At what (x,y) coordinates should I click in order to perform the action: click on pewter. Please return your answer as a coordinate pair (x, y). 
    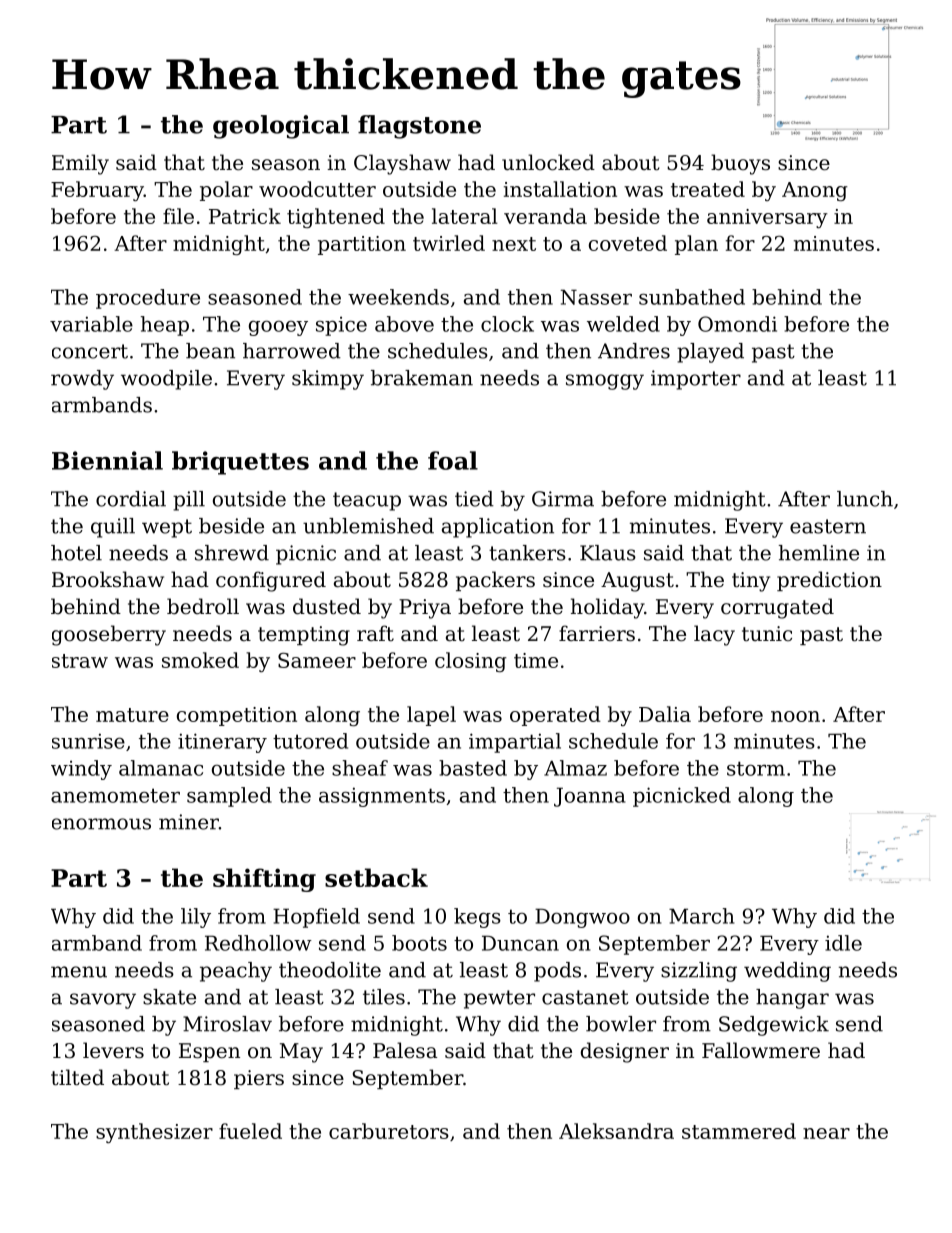
    Looking at the image, I should click on (499, 999).
